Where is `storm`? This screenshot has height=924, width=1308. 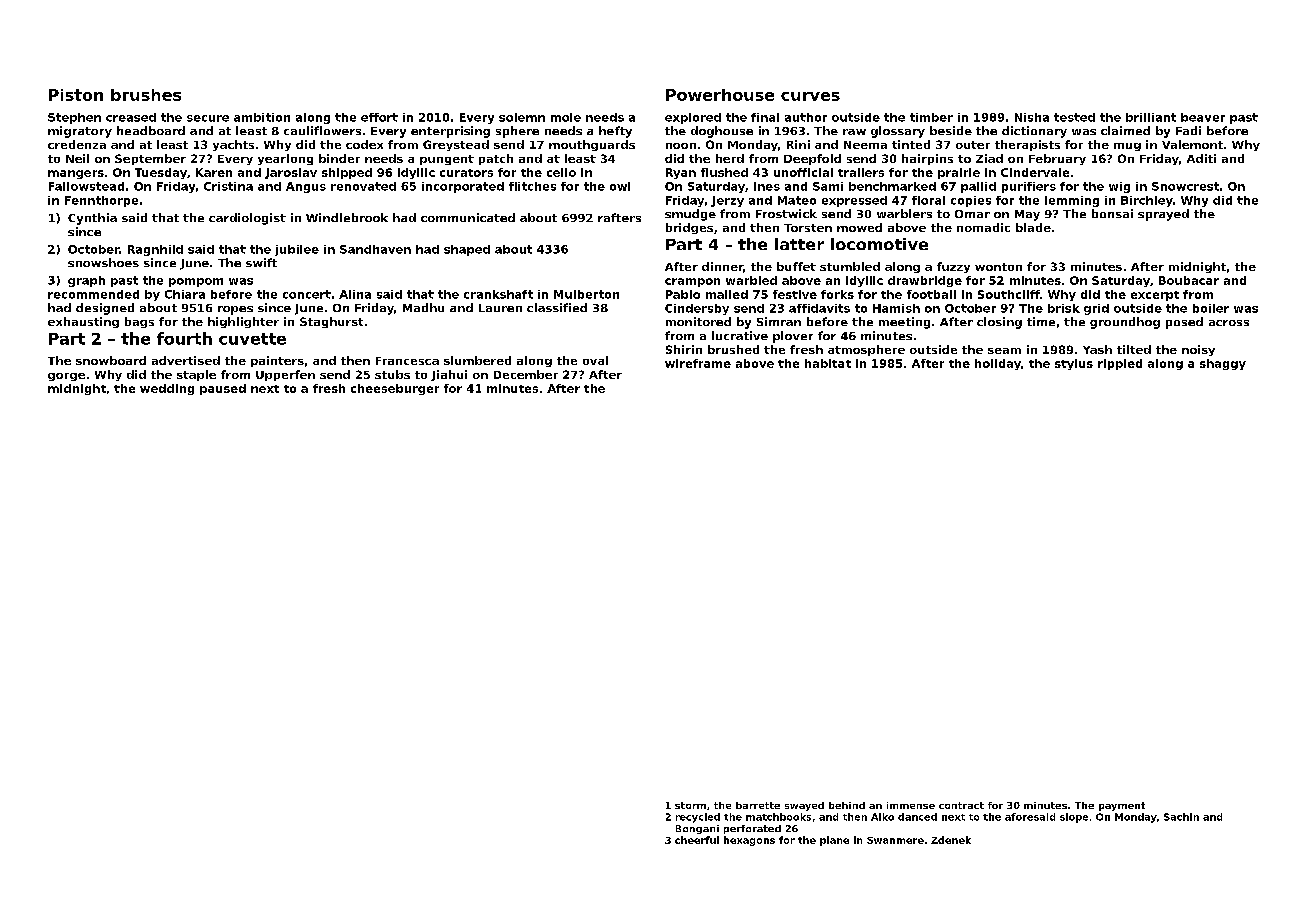 storm is located at coordinates (690, 805).
